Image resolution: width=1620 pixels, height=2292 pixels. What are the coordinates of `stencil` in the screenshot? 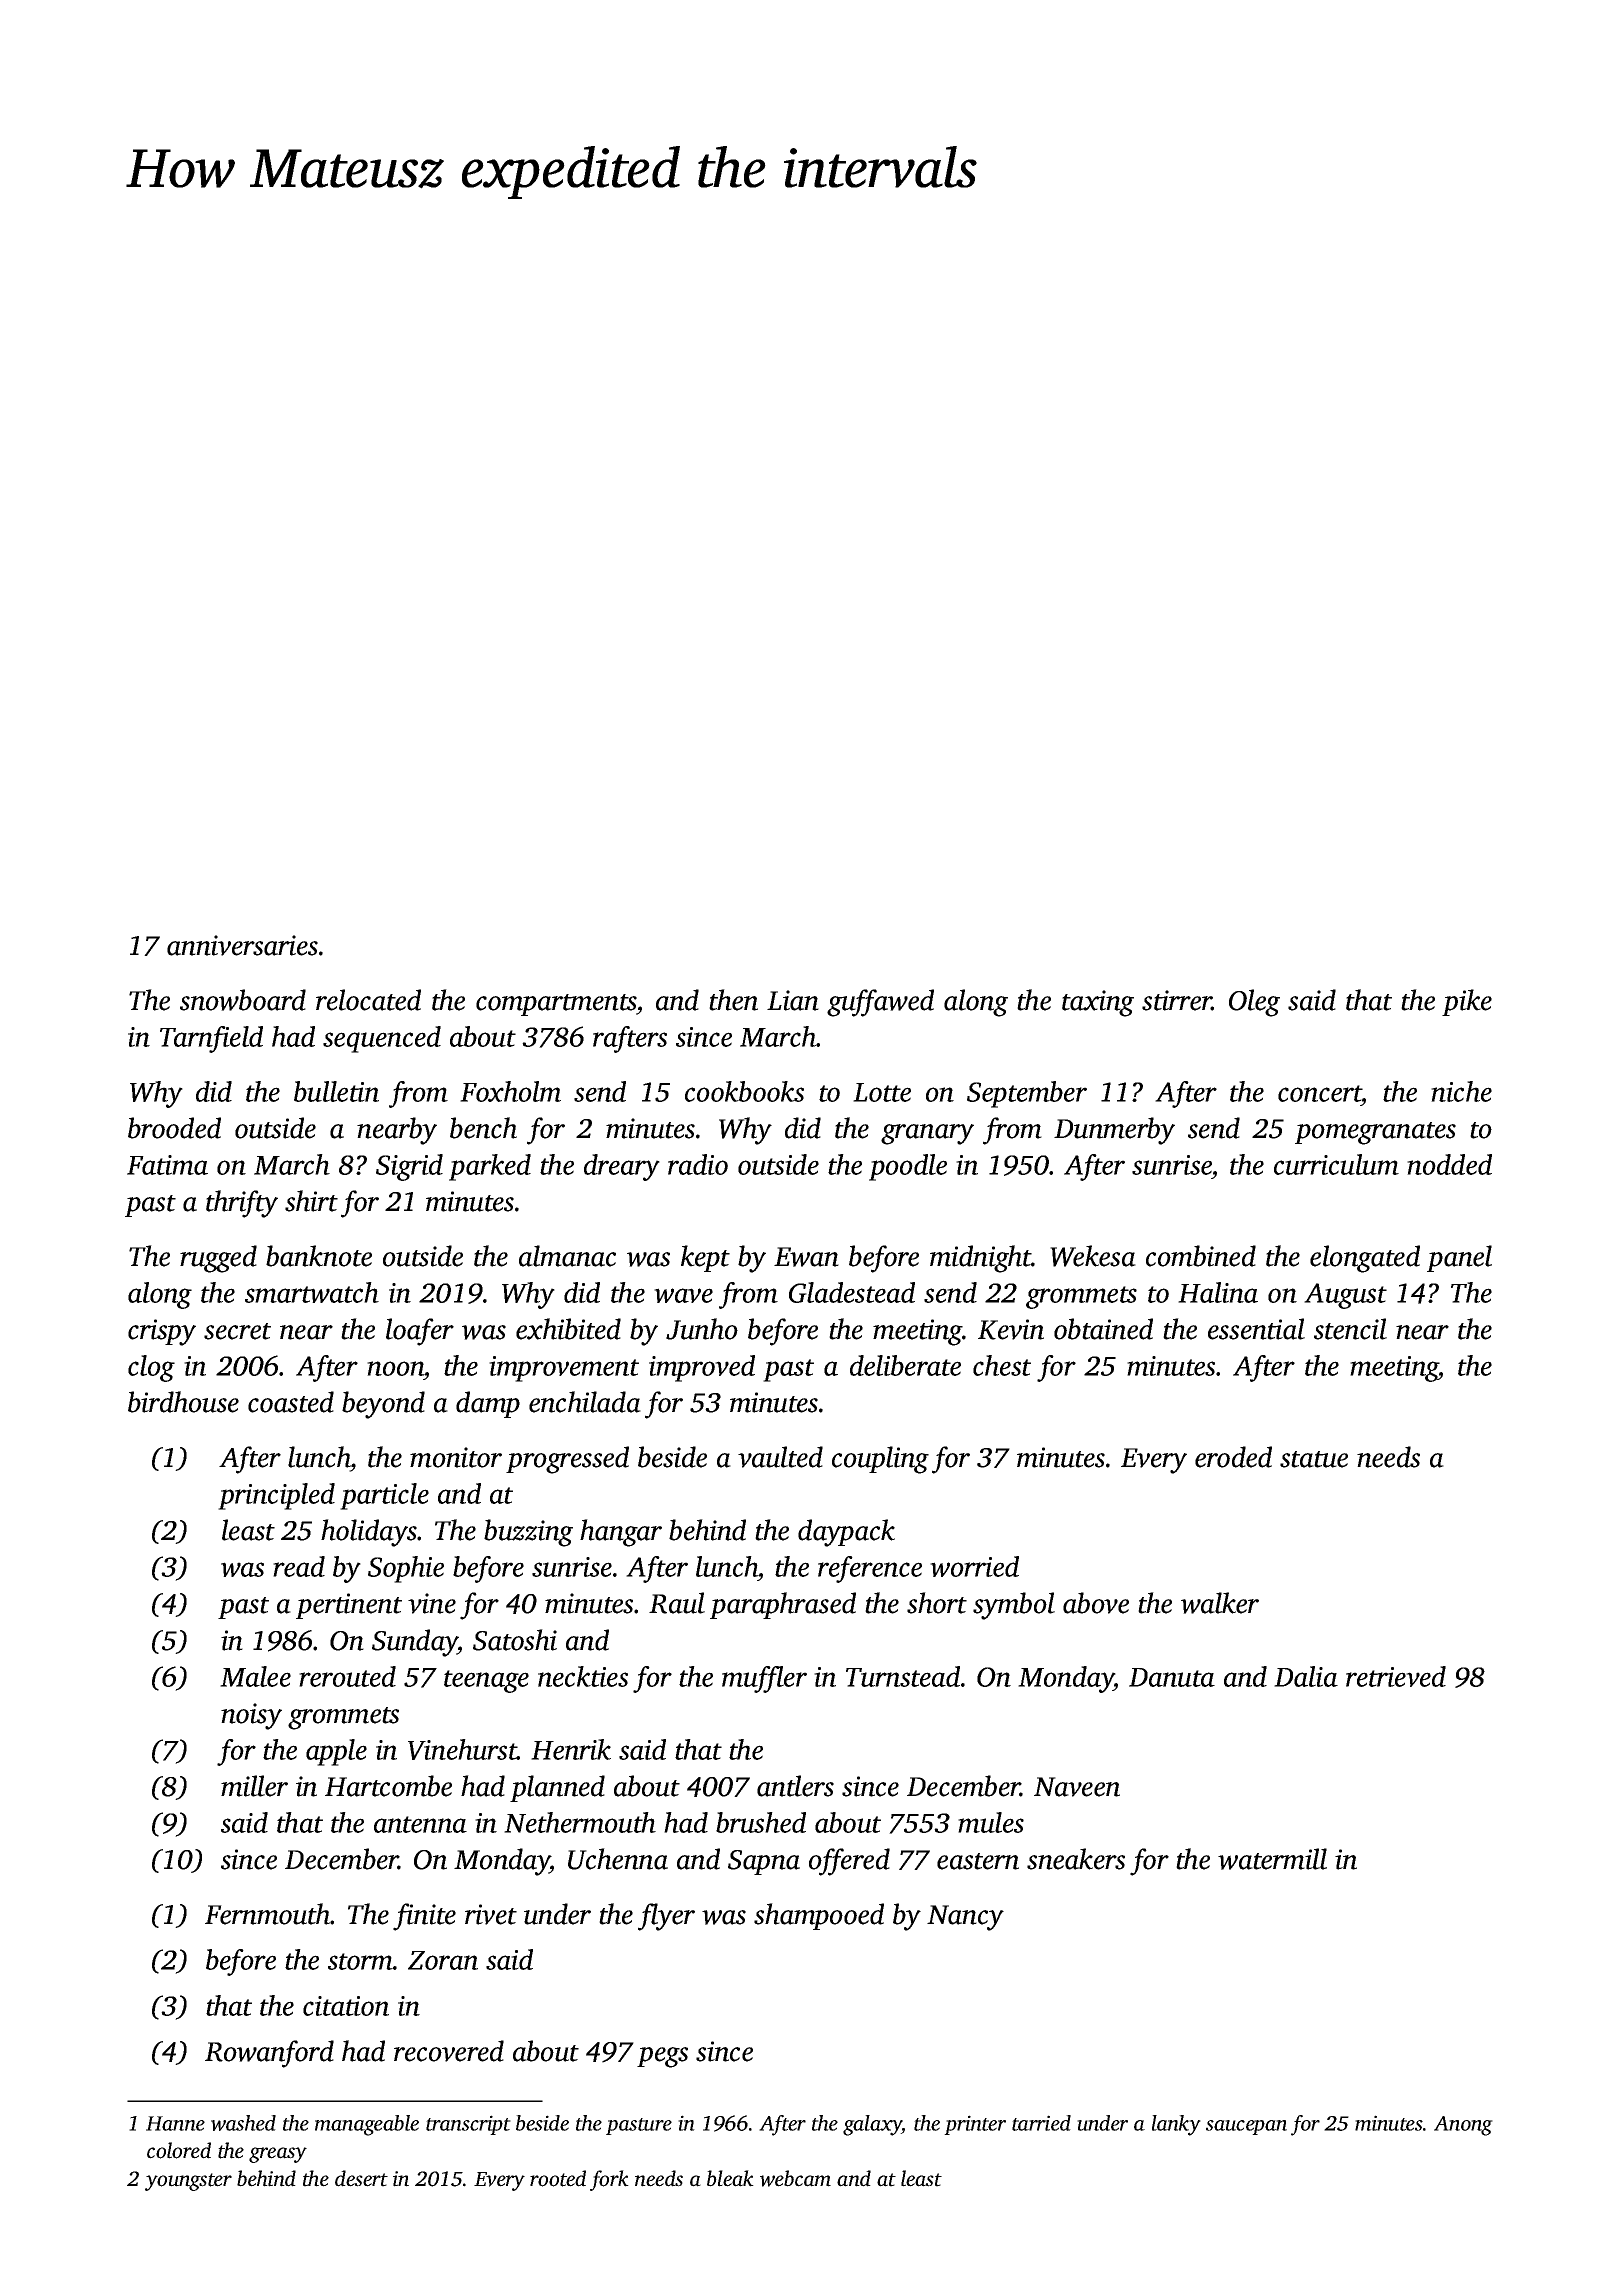 It's located at (1350, 1329).
